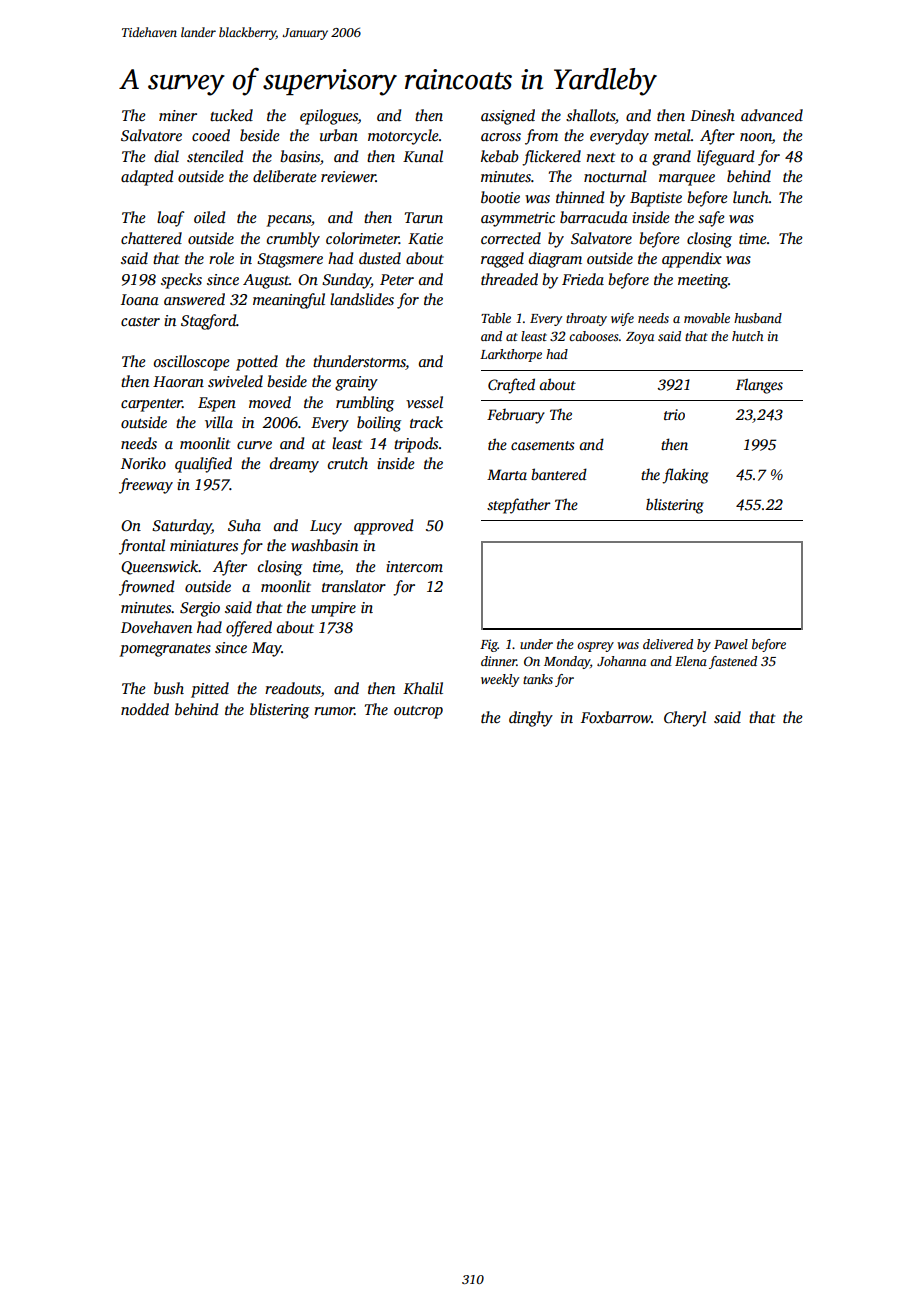 The width and height of the screenshot is (924, 1314). What do you see at coordinates (397, 279) in the screenshot?
I see `Peter` at bounding box center [397, 279].
